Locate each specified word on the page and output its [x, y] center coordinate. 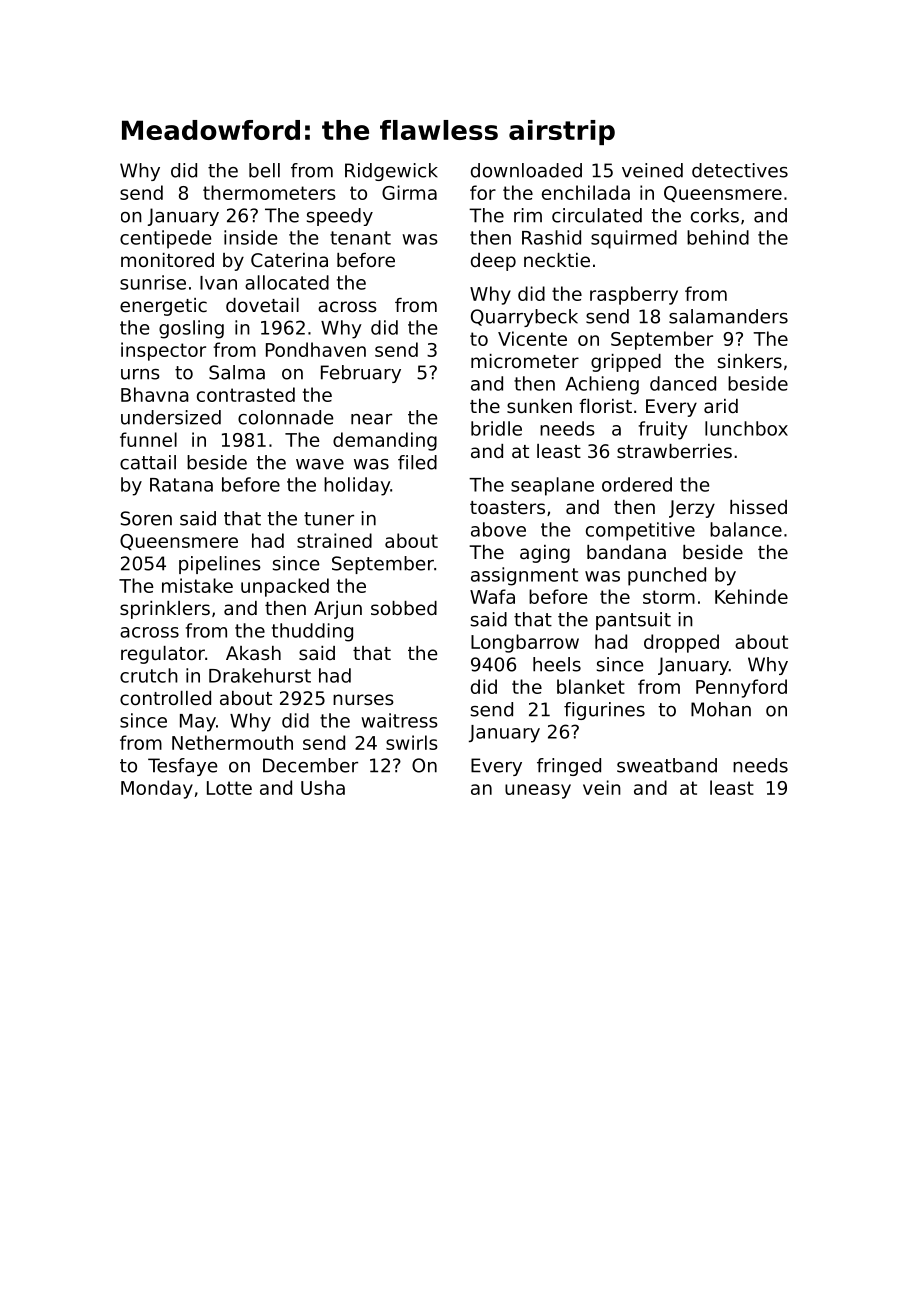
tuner [329, 519]
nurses [363, 699]
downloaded [526, 170]
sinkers [750, 361]
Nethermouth [232, 742]
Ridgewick [391, 172]
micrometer [525, 361]
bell [264, 170]
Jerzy [692, 509]
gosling [191, 329]
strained [334, 540]
